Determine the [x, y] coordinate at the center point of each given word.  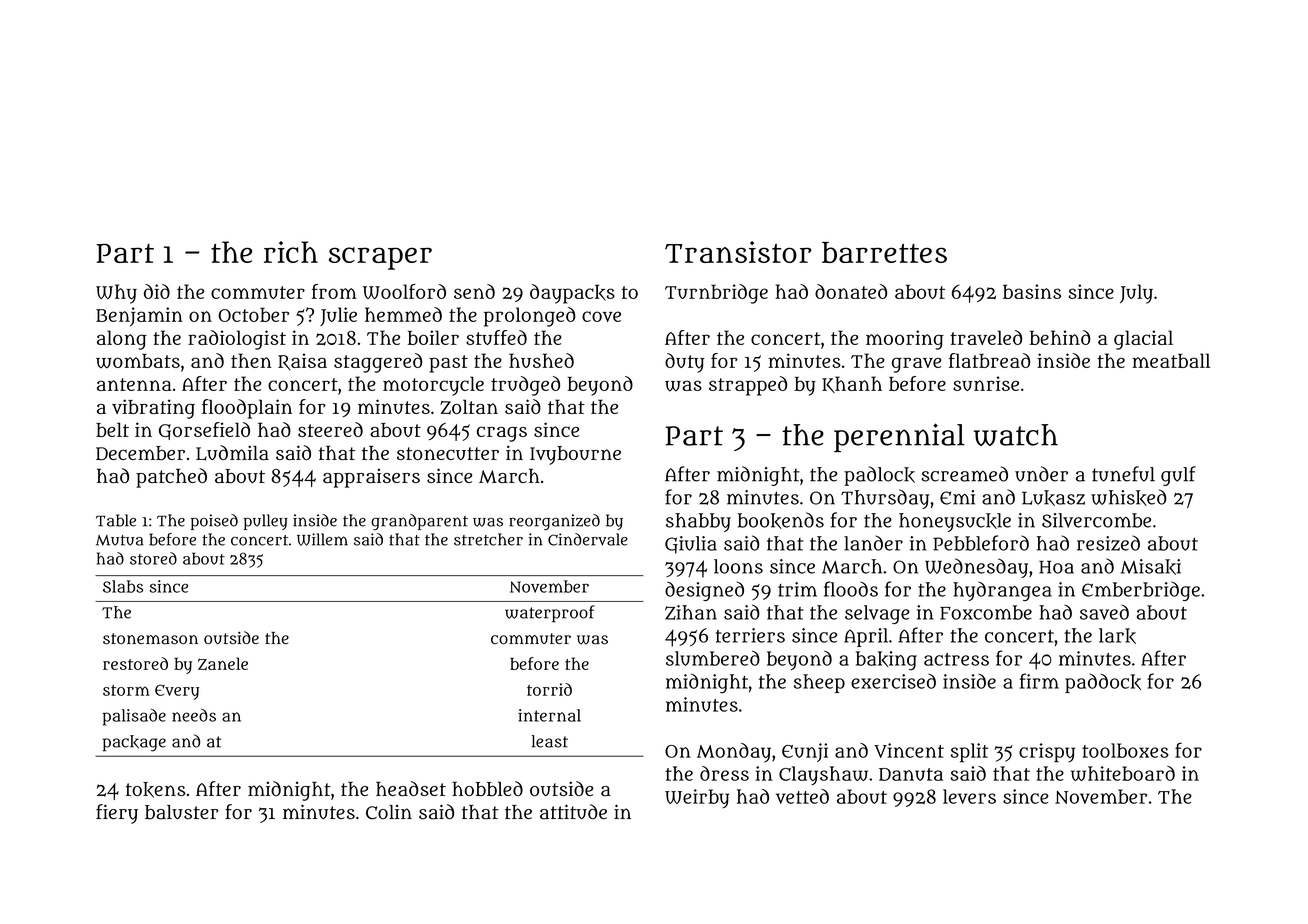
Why [116, 294]
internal [549, 715]
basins [1032, 291]
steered [330, 429]
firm [1039, 681]
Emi [957, 497]
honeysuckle [955, 522]
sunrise [986, 383]
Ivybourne [575, 455]
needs [194, 715]
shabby [698, 522]
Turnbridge [716, 294]
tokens [155, 790]
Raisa [302, 362]
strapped [748, 386]
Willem [322, 539]
